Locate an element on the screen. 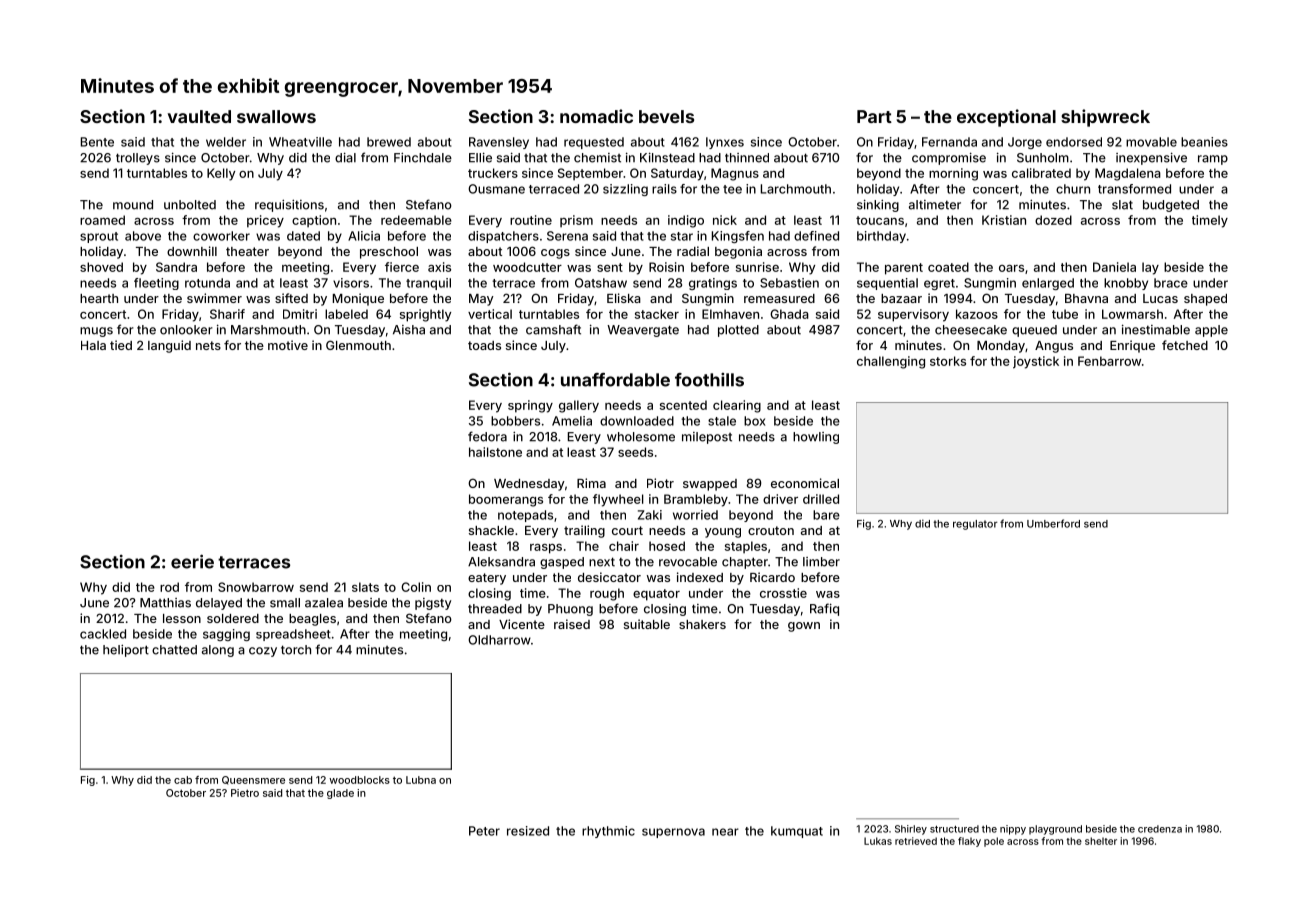 Image resolution: width=1308 pixels, height=924 pixels. Finchdale is located at coordinates (423, 158).
